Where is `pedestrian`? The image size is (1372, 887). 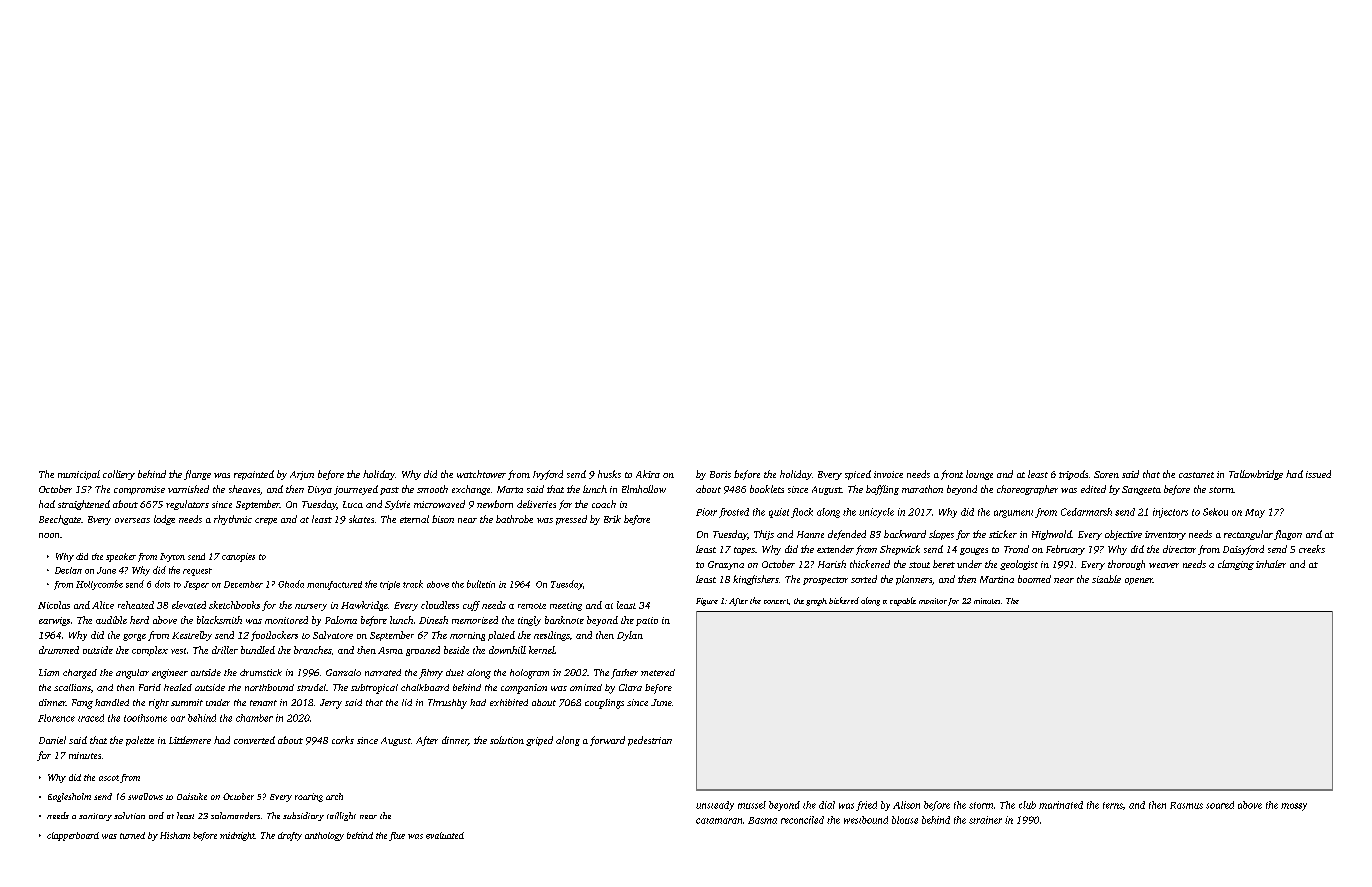
pedestrian is located at coordinates (650, 741).
